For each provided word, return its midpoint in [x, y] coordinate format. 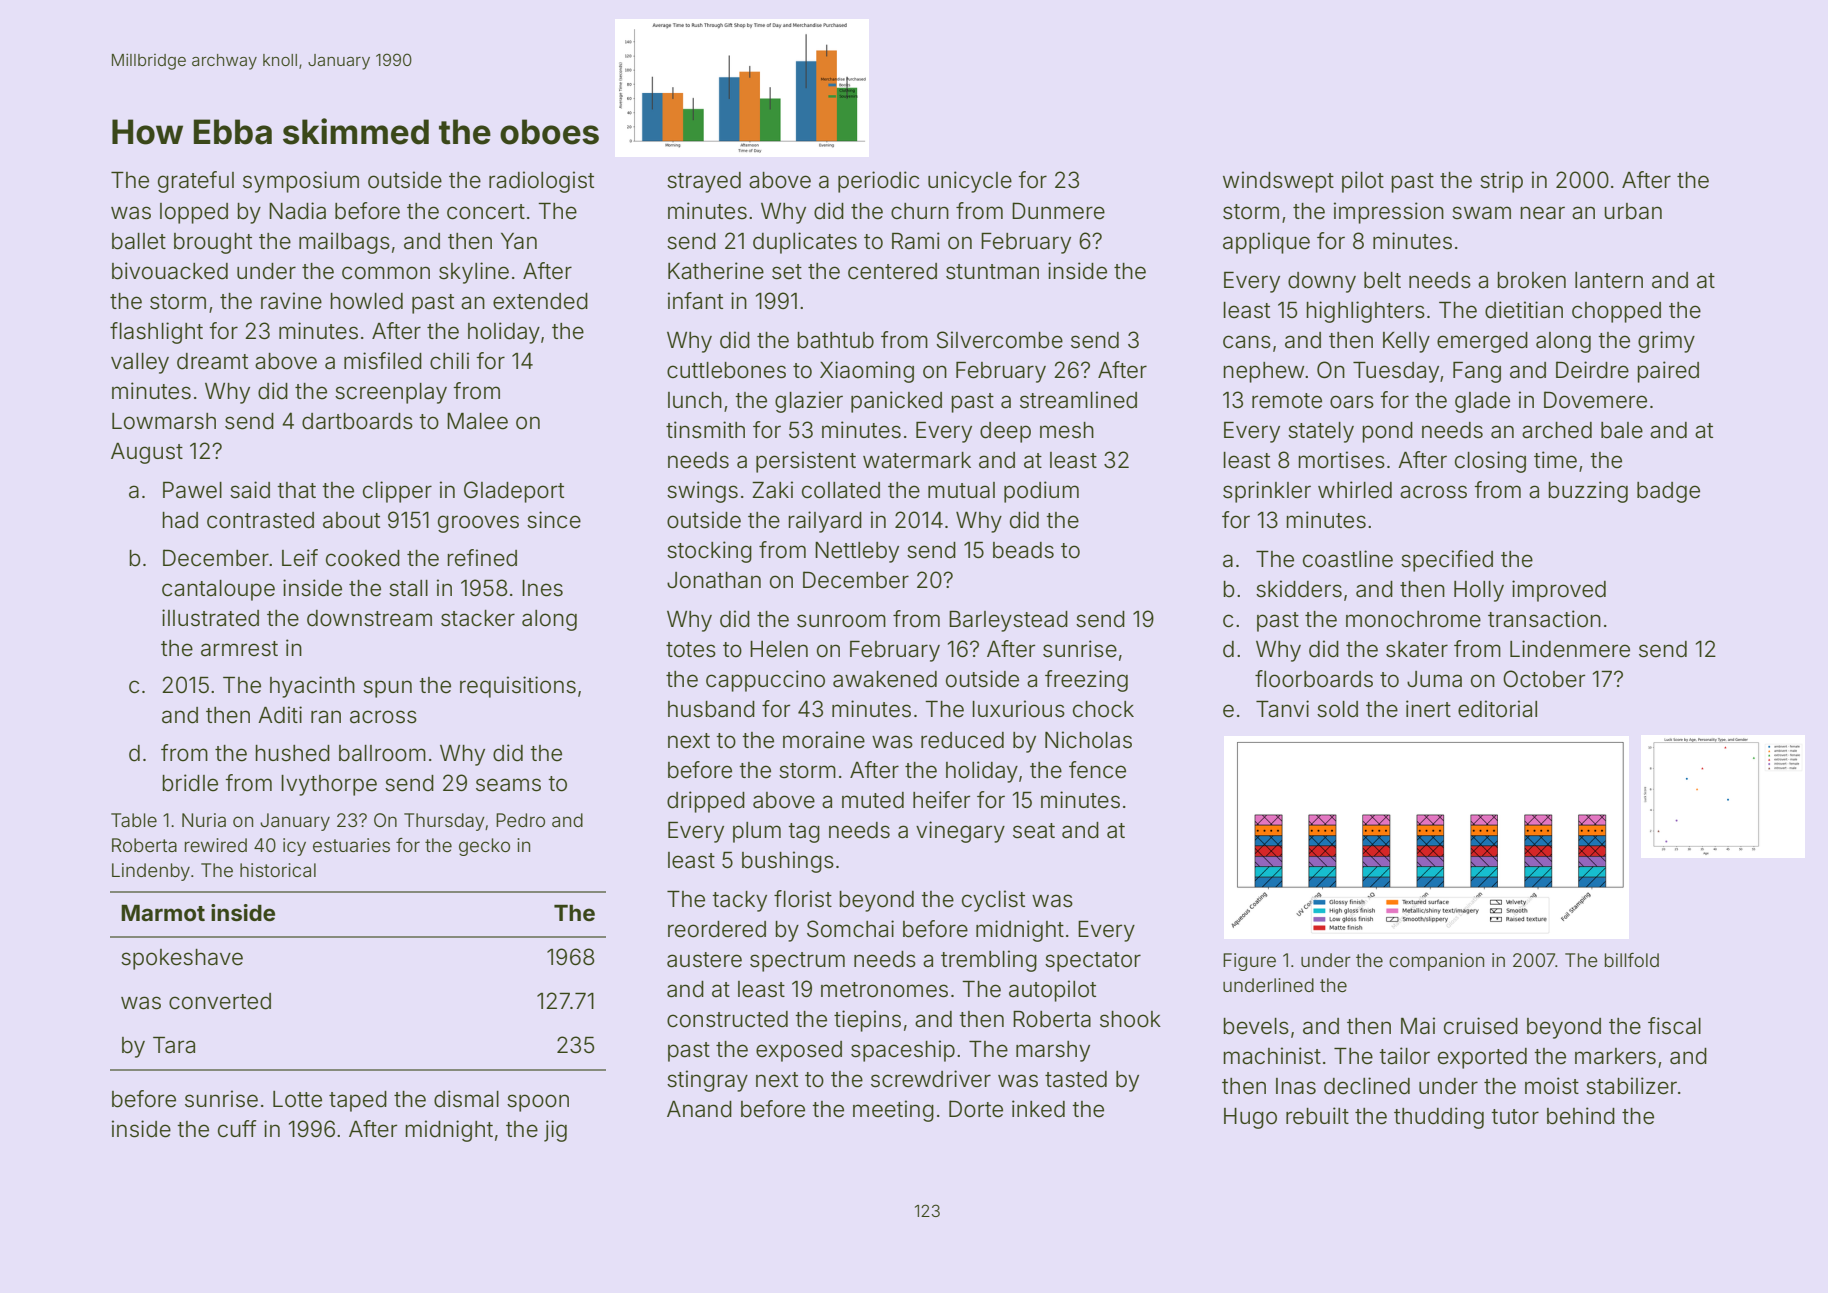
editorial [1497, 709]
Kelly [1406, 342]
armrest [239, 649]
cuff [237, 1128]
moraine [824, 740]
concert [486, 212]
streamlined [1078, 400]
